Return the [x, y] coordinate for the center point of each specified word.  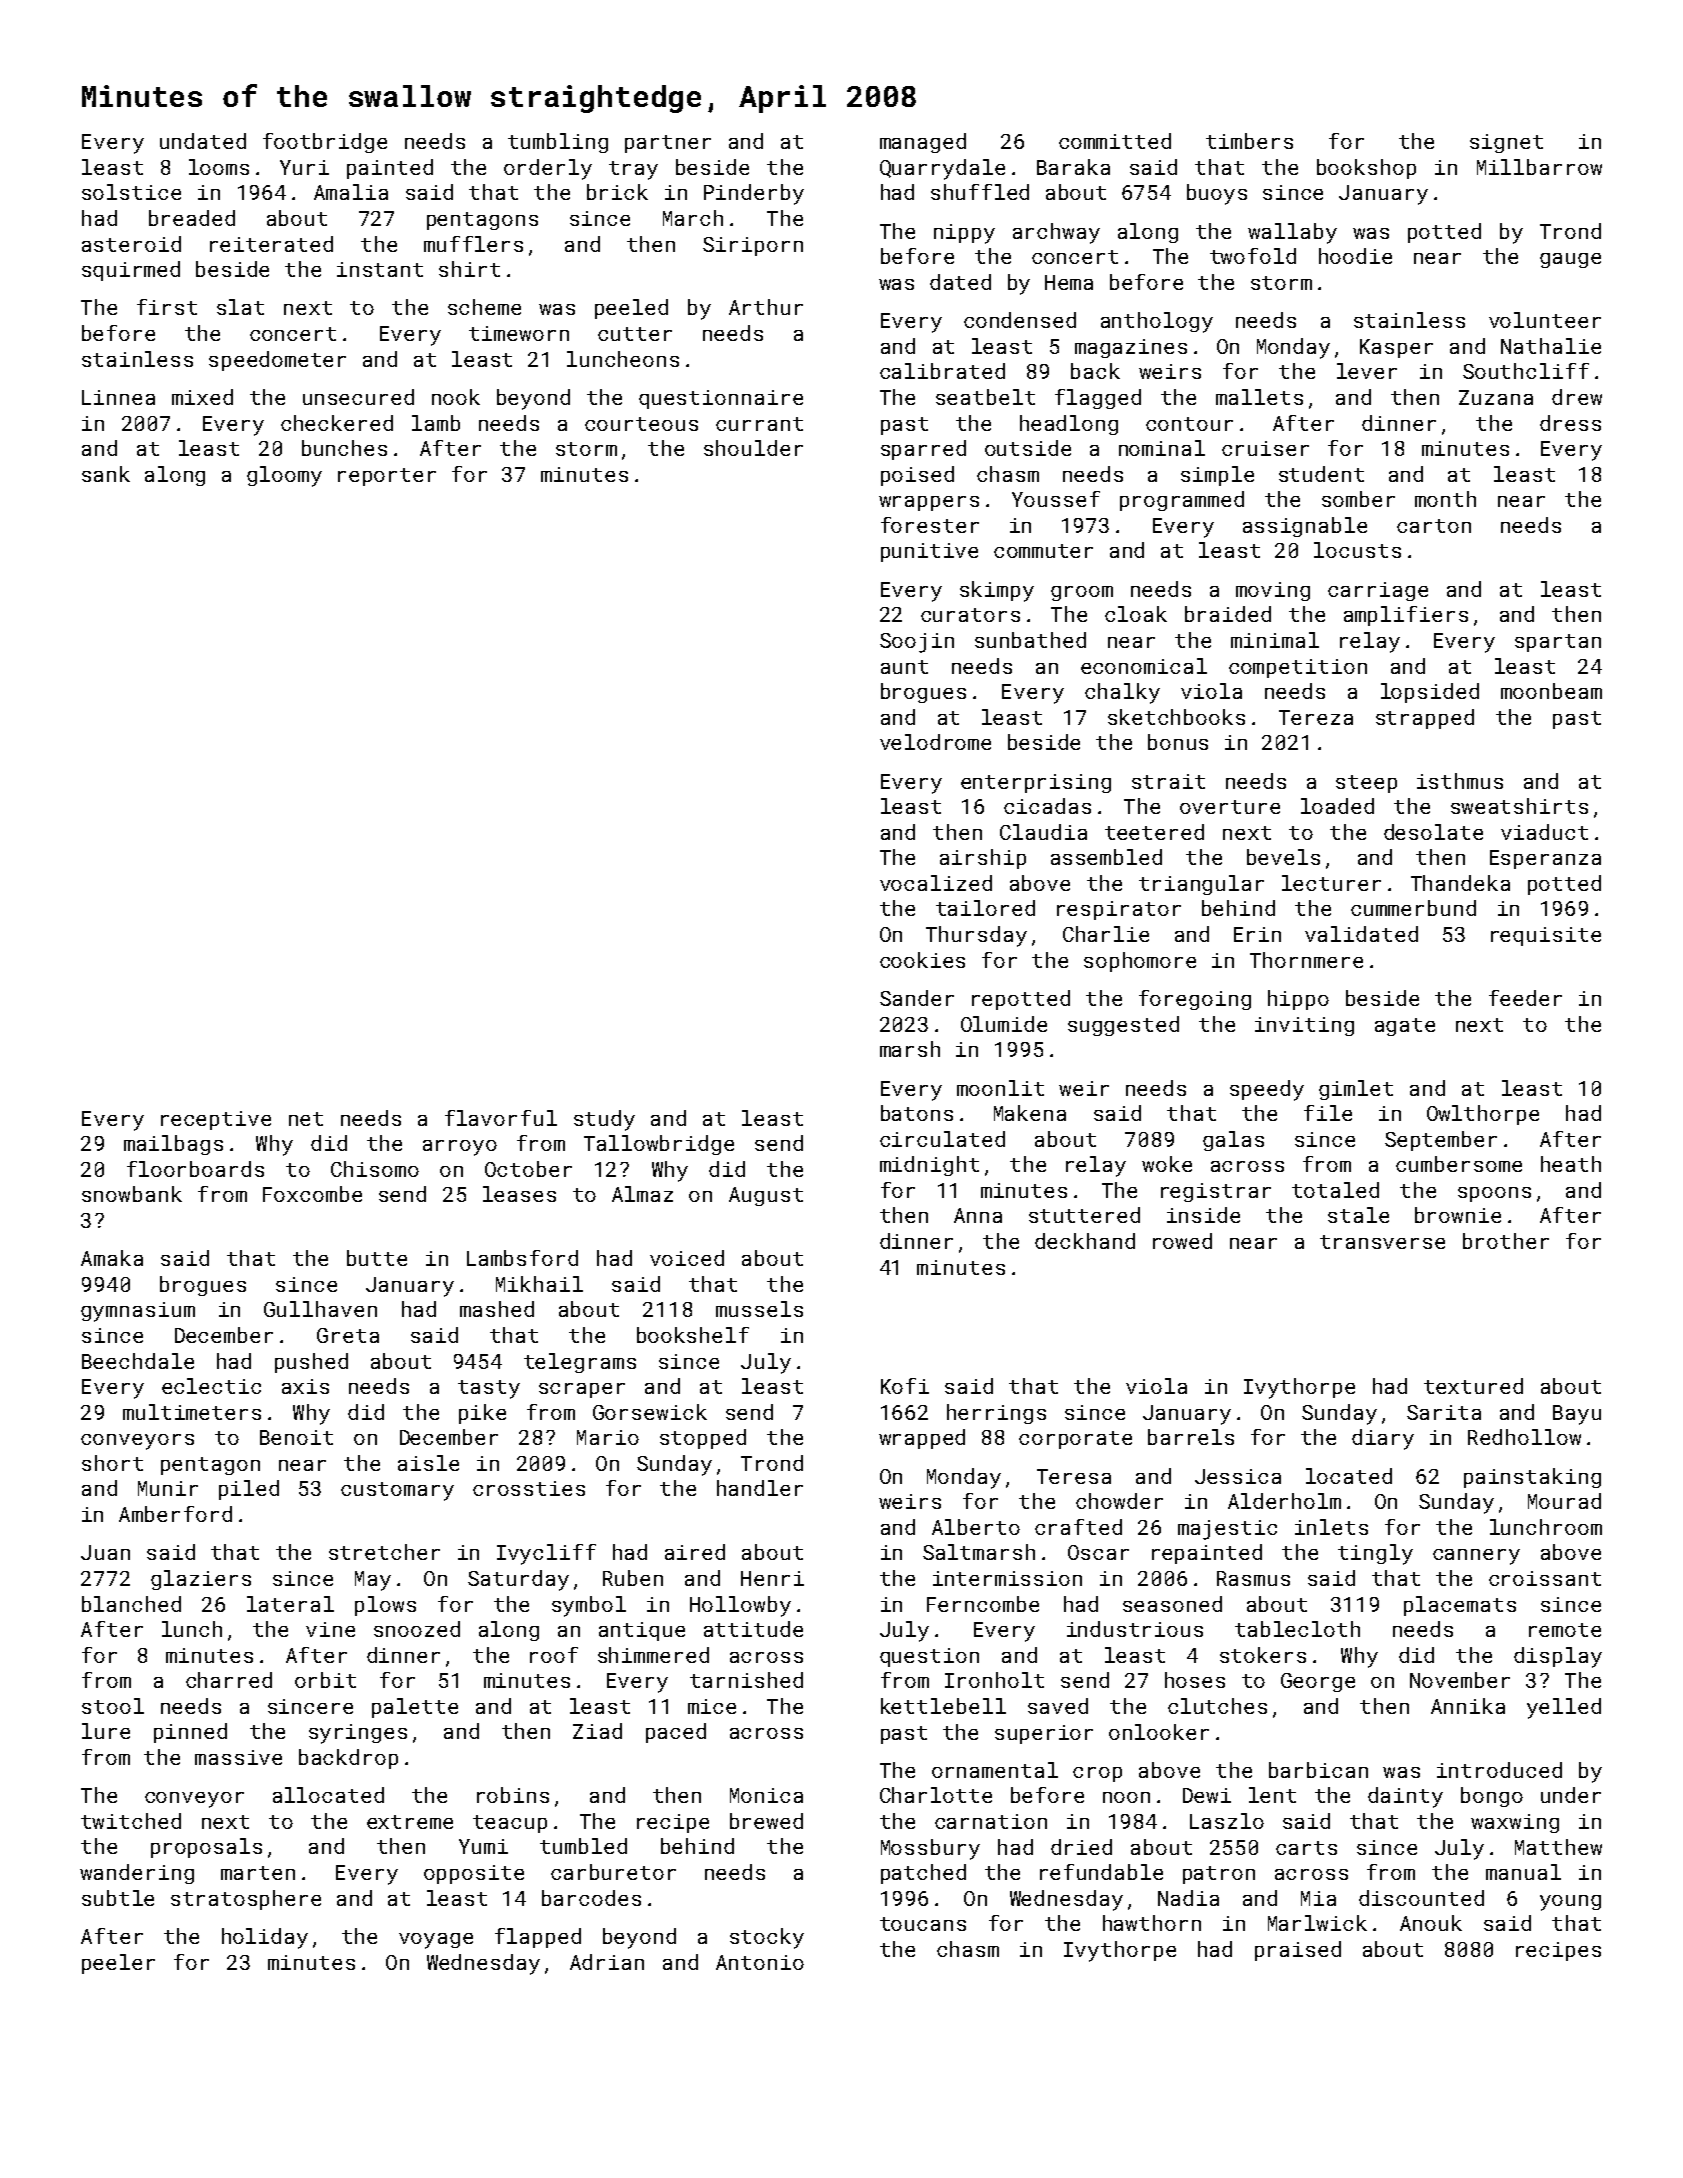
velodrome [935, 742]
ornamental [995, 1770]
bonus [1178, 742]
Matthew [1558, 1847]
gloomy [284, 476]
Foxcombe [312, 1194]
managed [923, 143]
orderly [548, 169]
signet [1506, 143]
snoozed [417, 1629]
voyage [436, 1941]
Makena [1030, 1113]
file [1328, 1113]
